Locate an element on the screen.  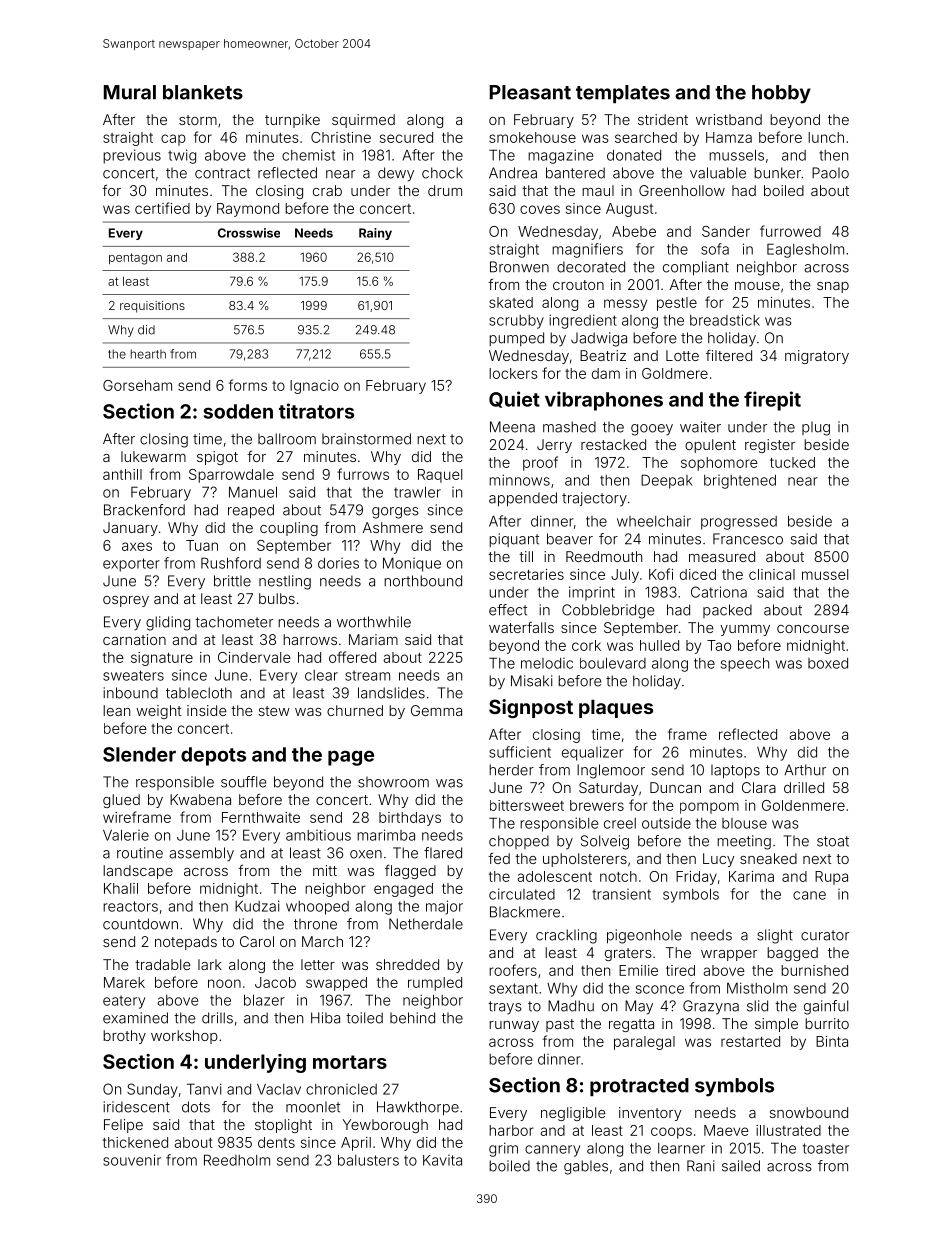
reaped is located at coordinates (251, 511).
